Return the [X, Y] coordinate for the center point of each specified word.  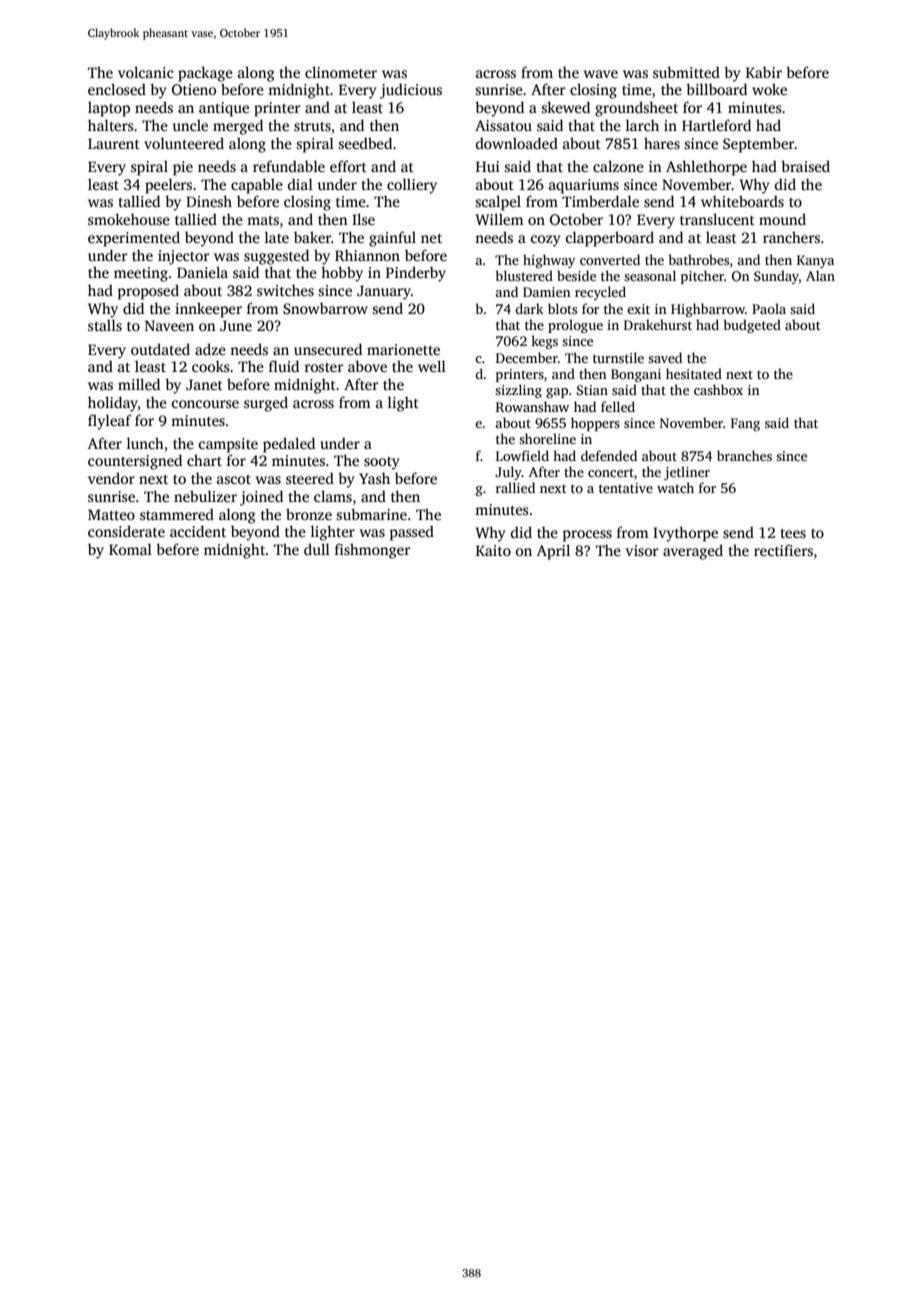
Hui [488, 166]
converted [610, 259]
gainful [392, 239]
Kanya [815, 261]
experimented [134, 239]
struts [312, 126]
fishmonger [372, 551]
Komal [130, 549]
